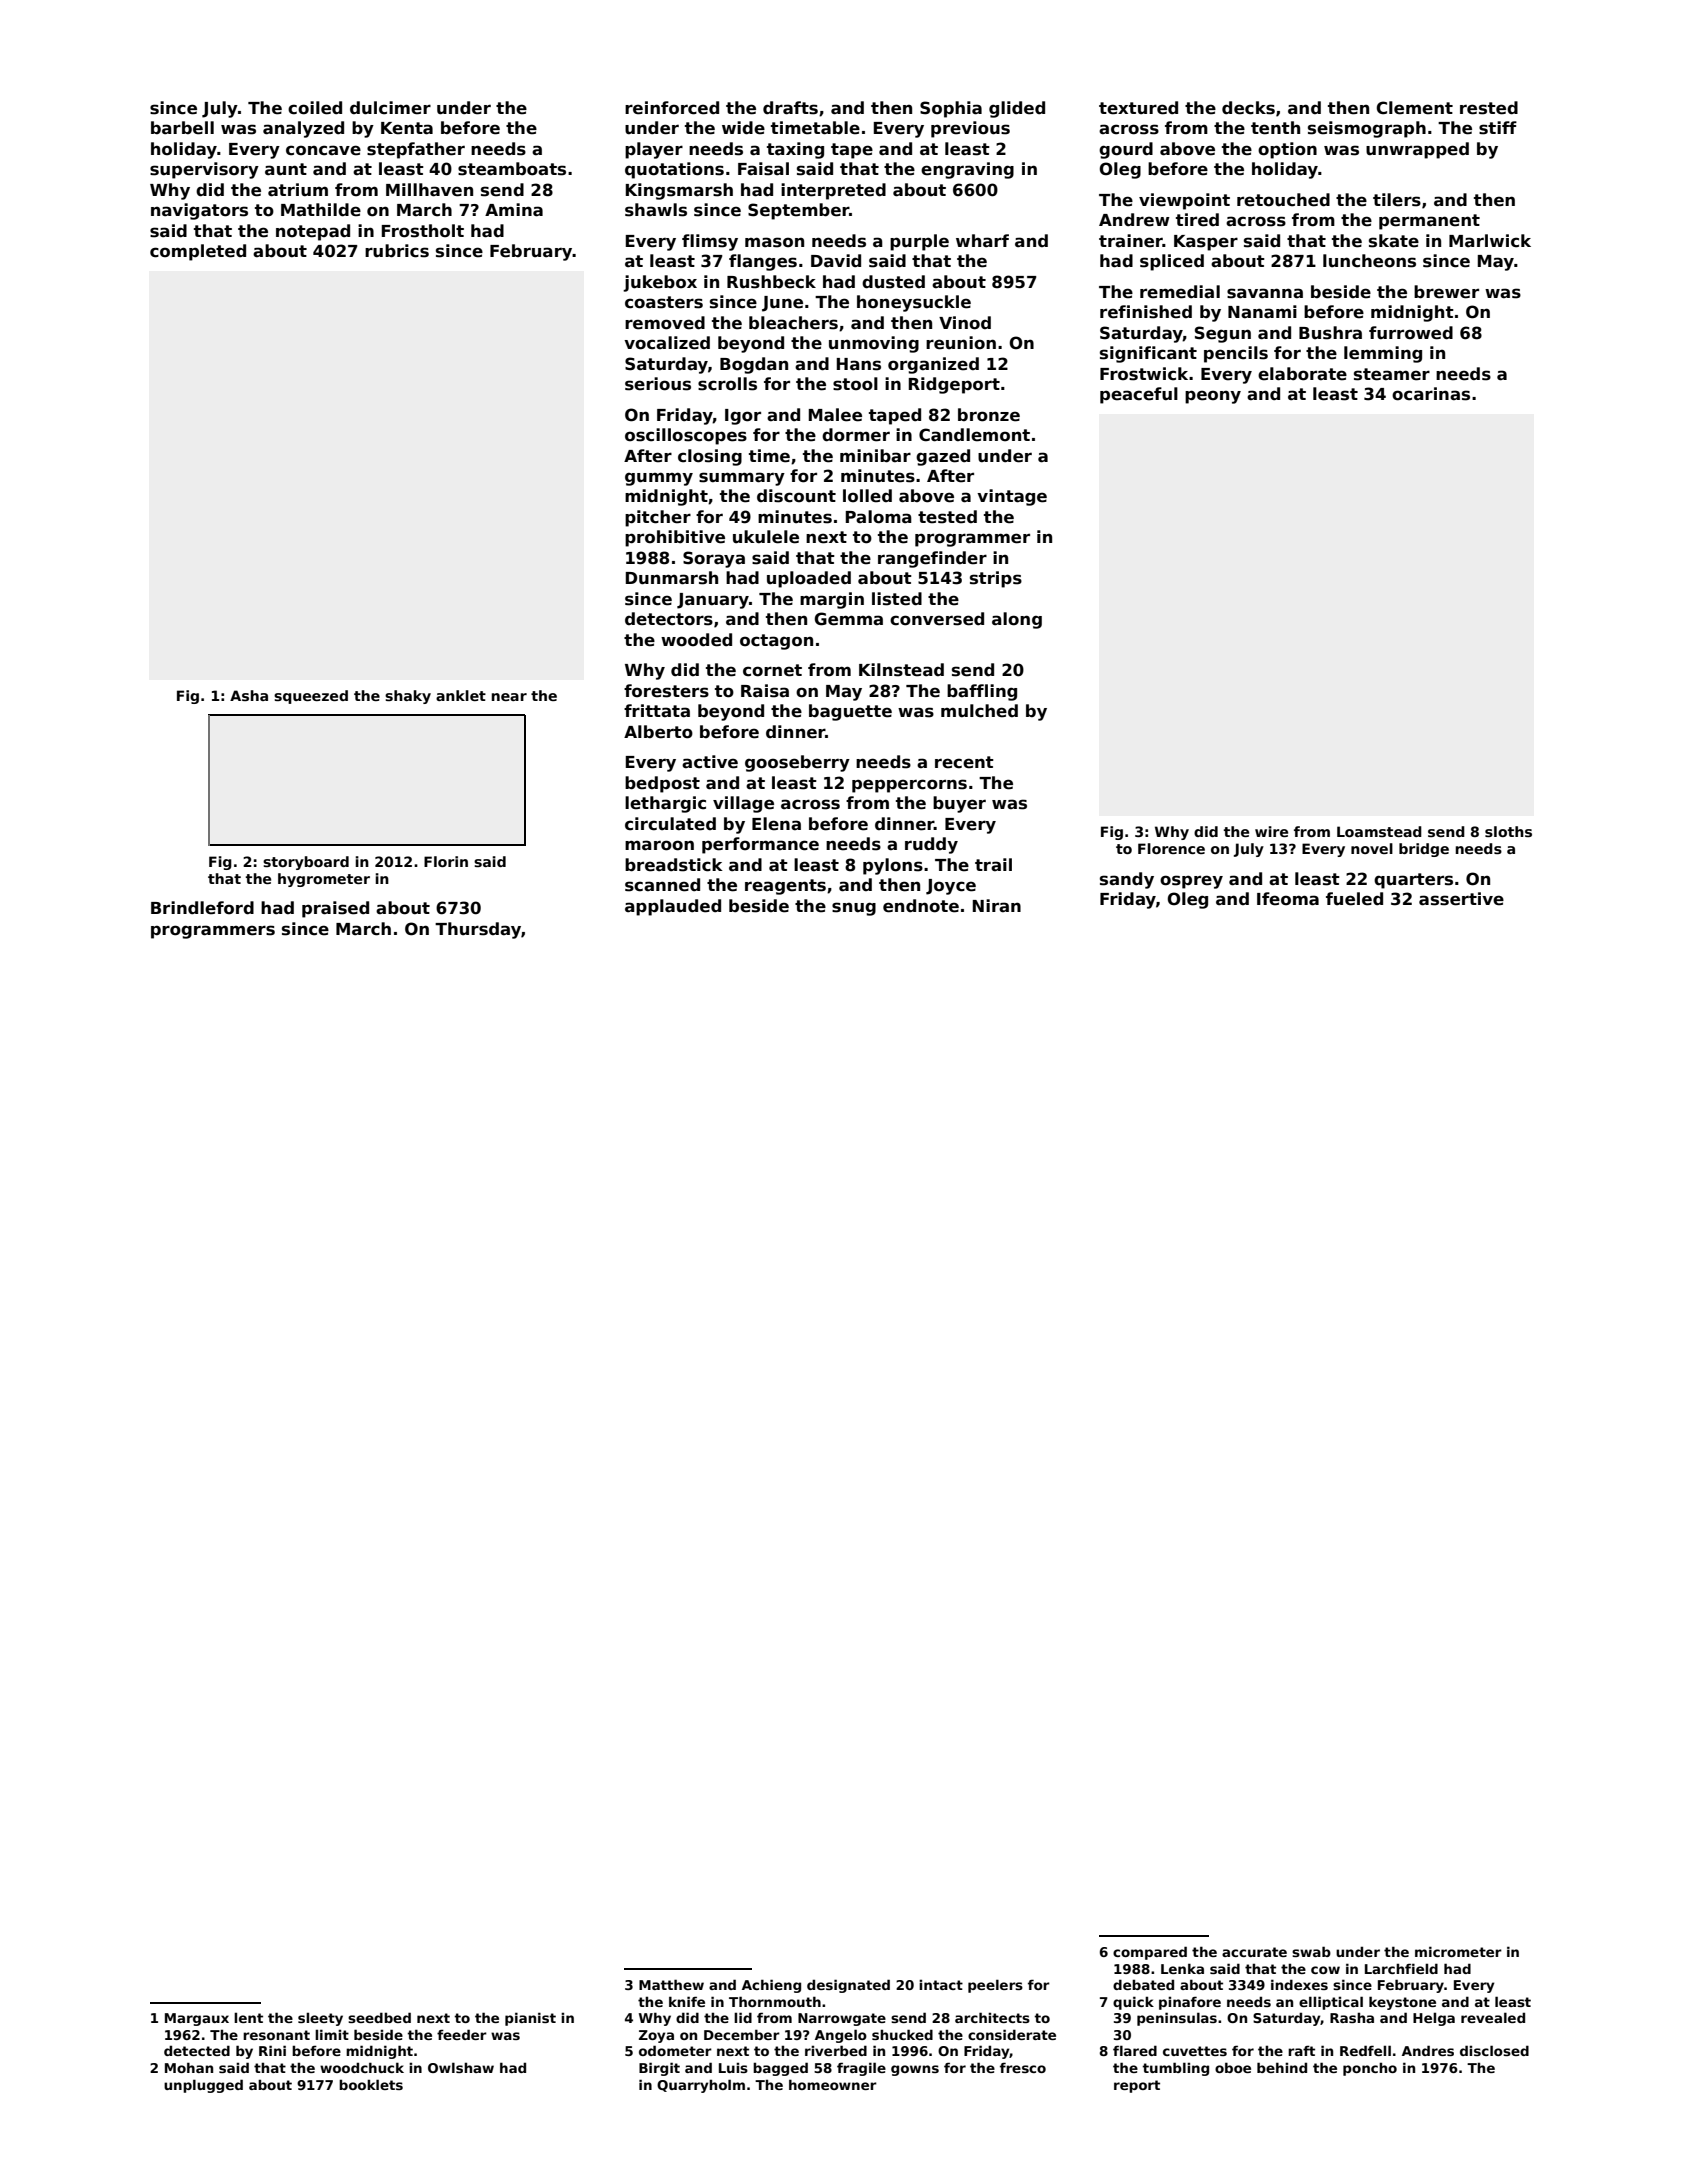  I want to click on serious, so click(658, 384).
